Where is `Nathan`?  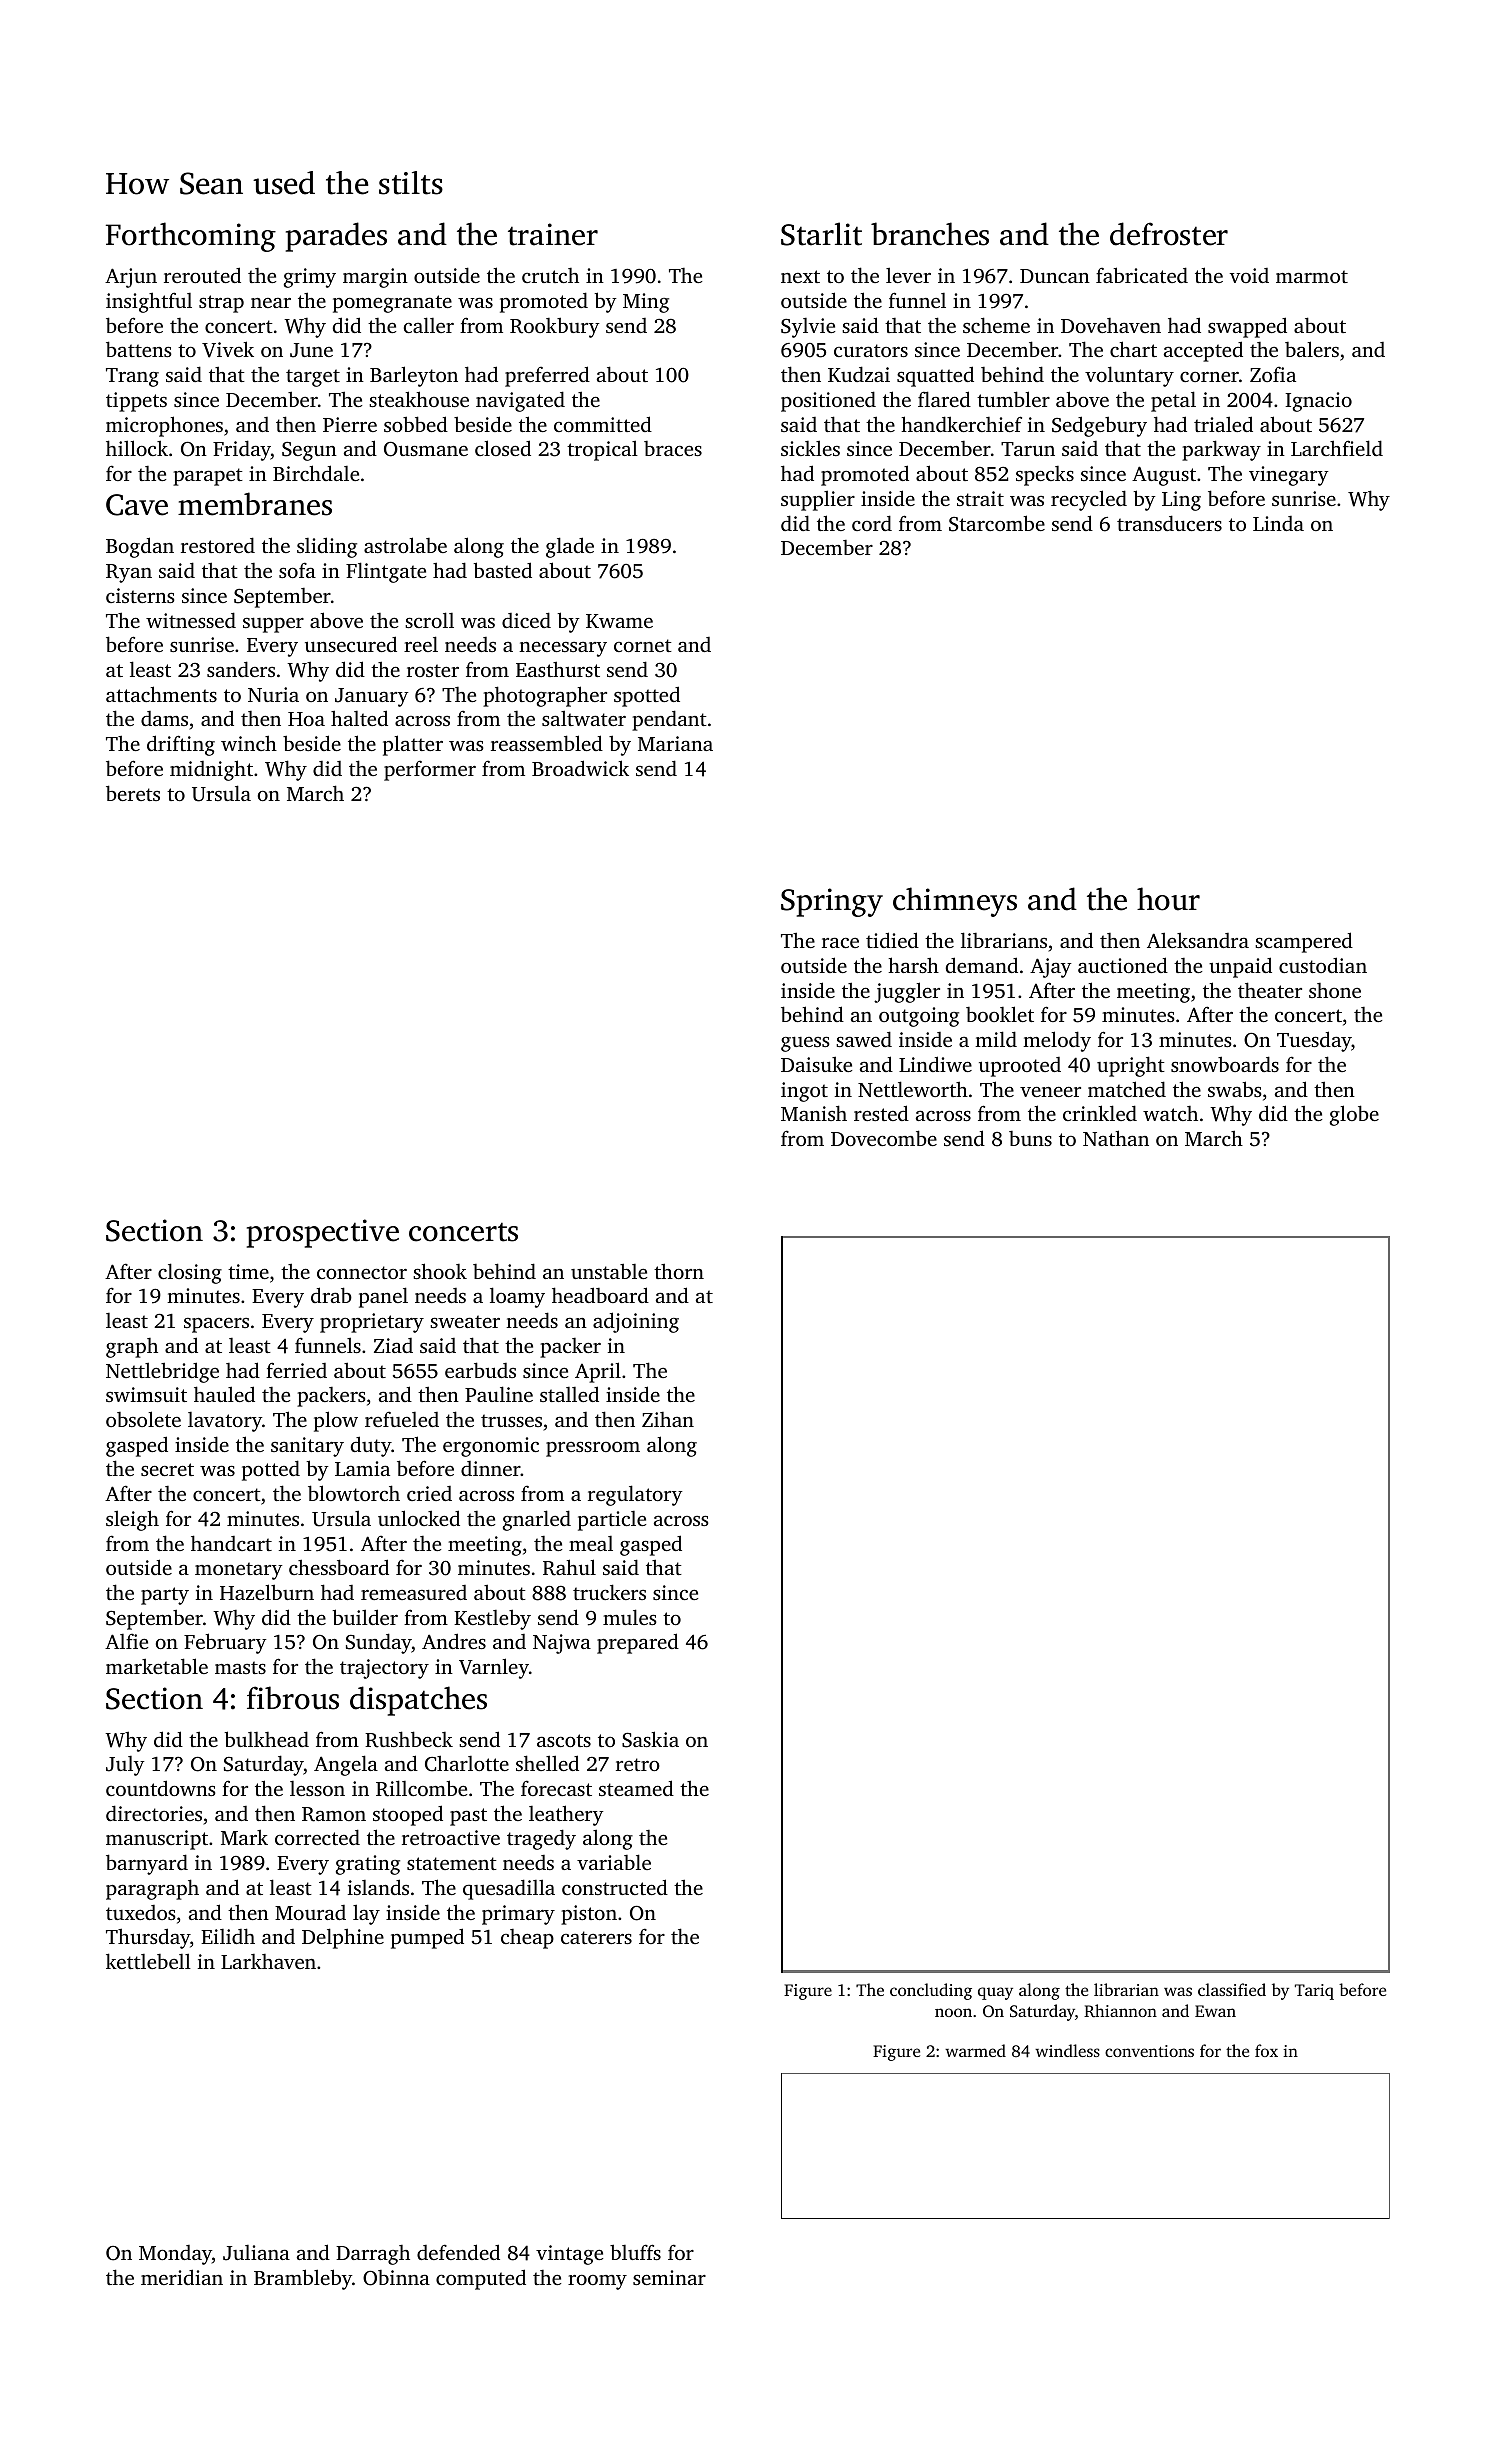
Nathan is located at coordinates (1116, 1138).
